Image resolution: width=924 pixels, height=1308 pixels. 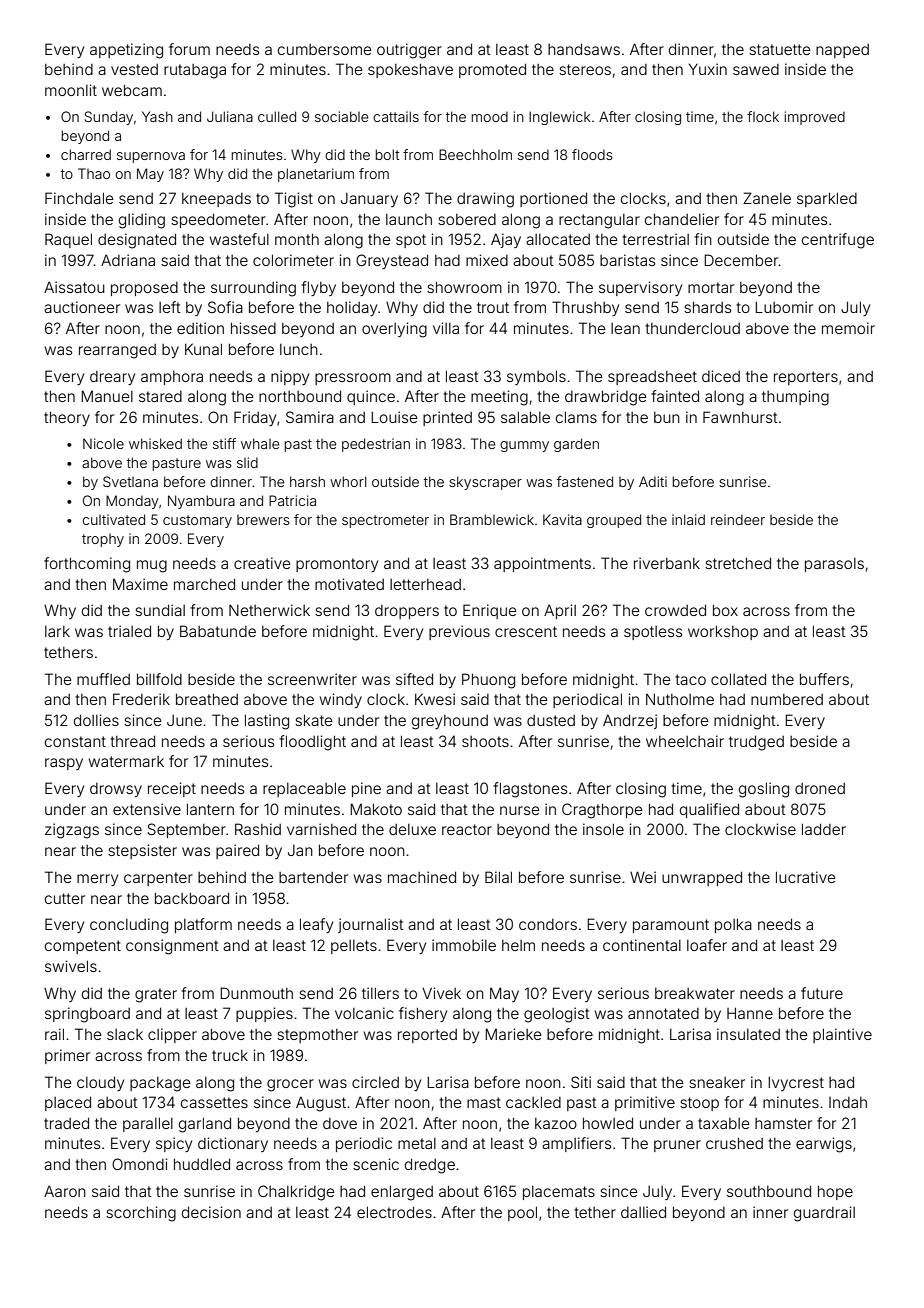 What do you see at coordinates (827, 199) in the screenshot?
I see `sparkled` at bounding box center [827, 199].
